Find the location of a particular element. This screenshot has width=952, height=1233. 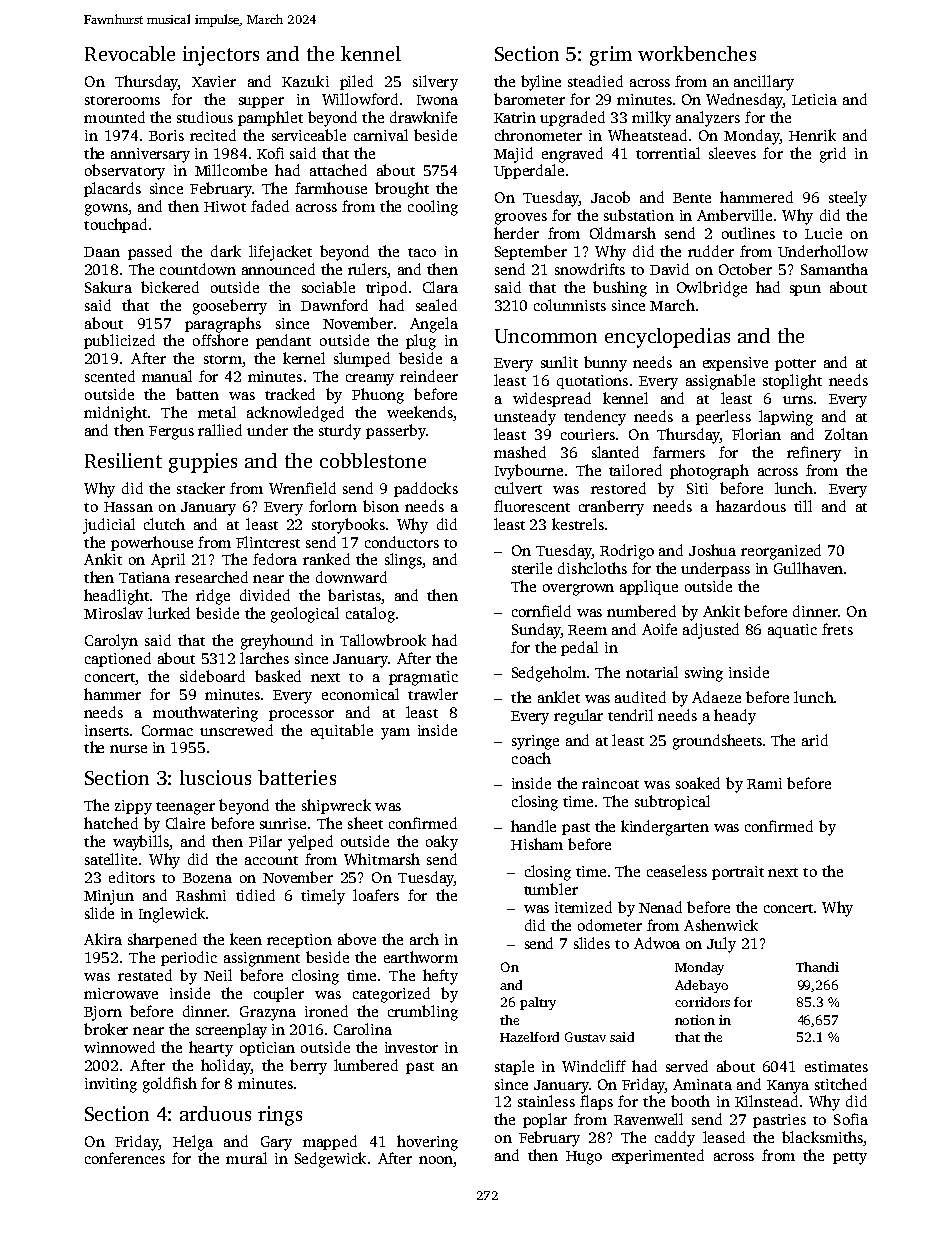

midnight is located at coordinates (115, 414).
